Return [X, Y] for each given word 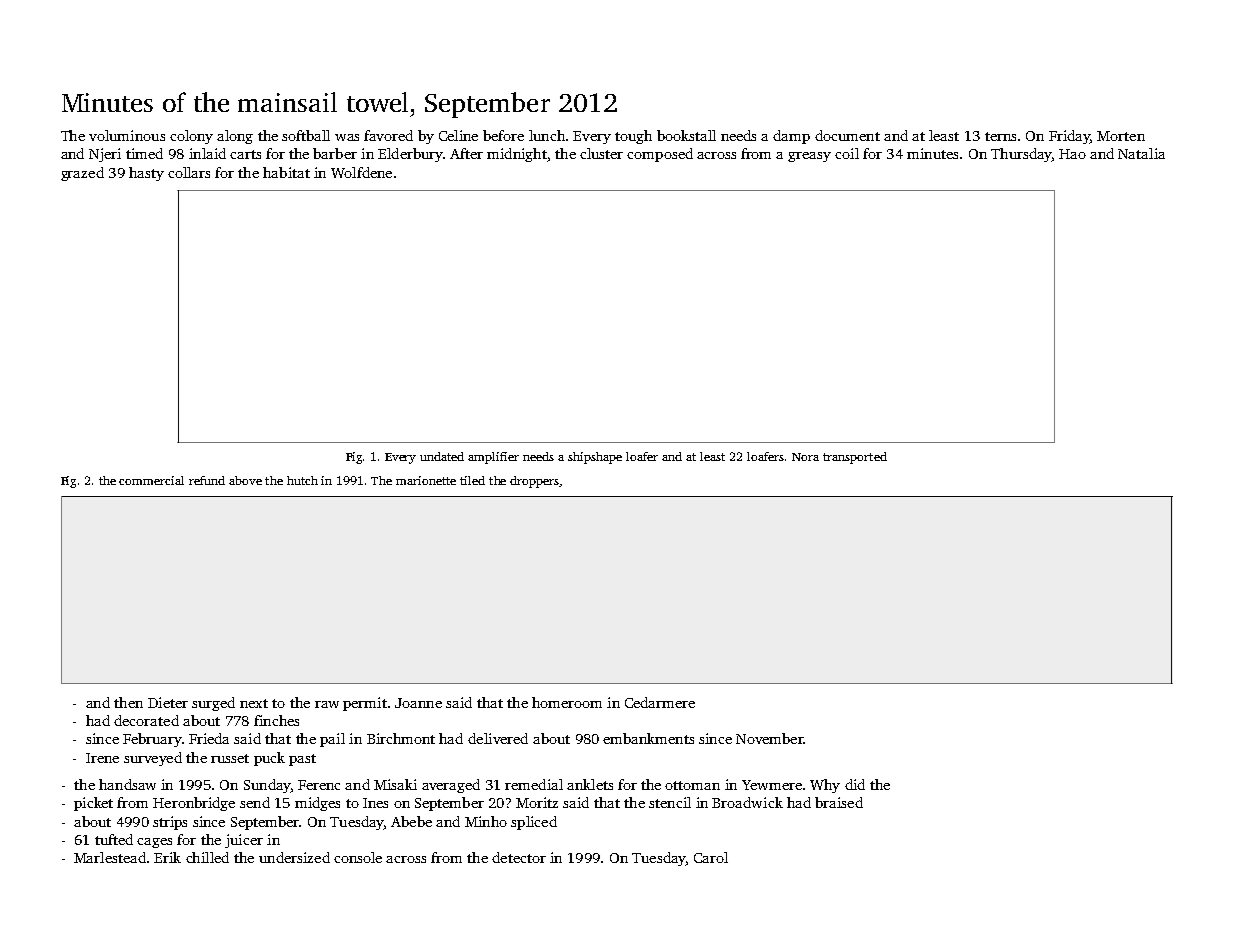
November [769, 738]
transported [855, 458]
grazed [82, 174]
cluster [601, 153]
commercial [151, 480]
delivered [498, 738]
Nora [805, 457]
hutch [302, 480]
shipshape [595, 458]
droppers [534, 482]
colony [191, 137]
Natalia [1141, 153]
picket [93, 804]
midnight [517, 155]
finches [276, 720]
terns [1000, 136]
